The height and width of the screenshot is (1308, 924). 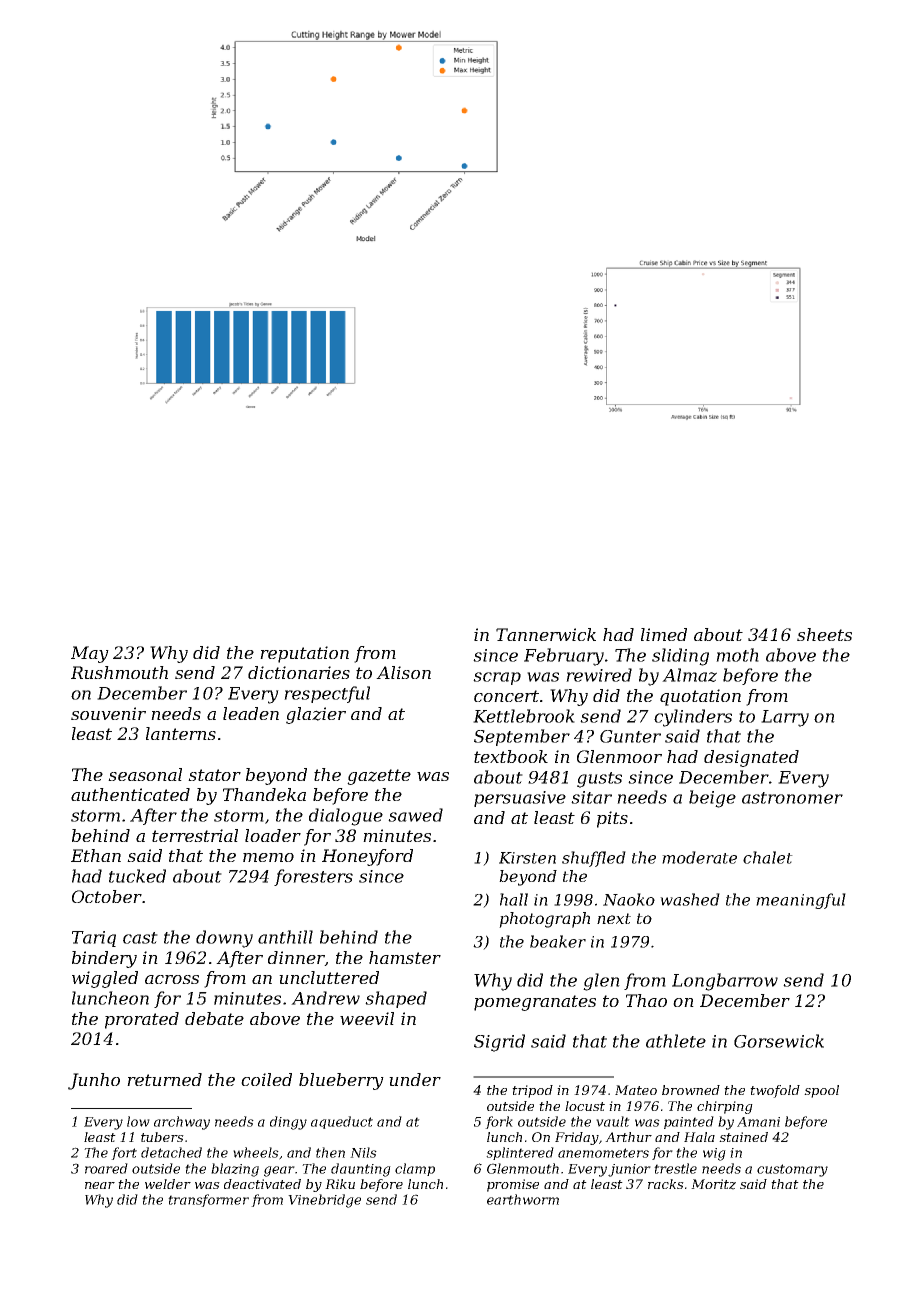 I want to click on designated, so click(x=751, y=758).
